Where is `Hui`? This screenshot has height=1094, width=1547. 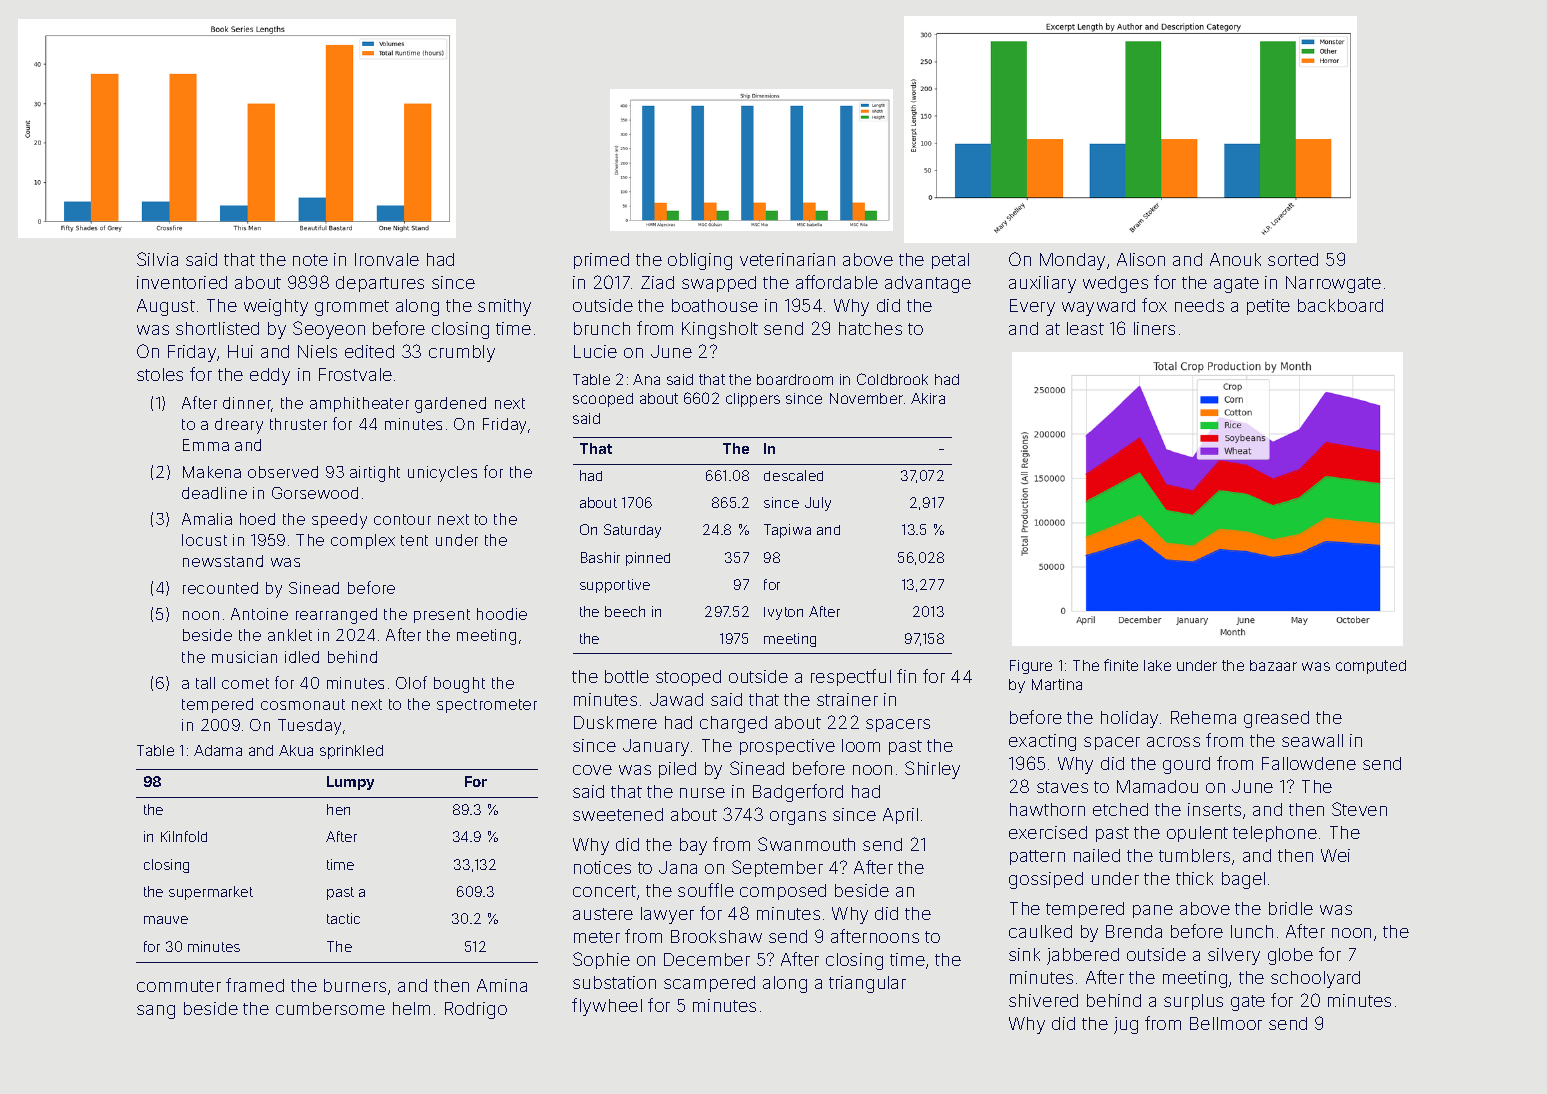
Hui is located at coordinates (240, 351).
